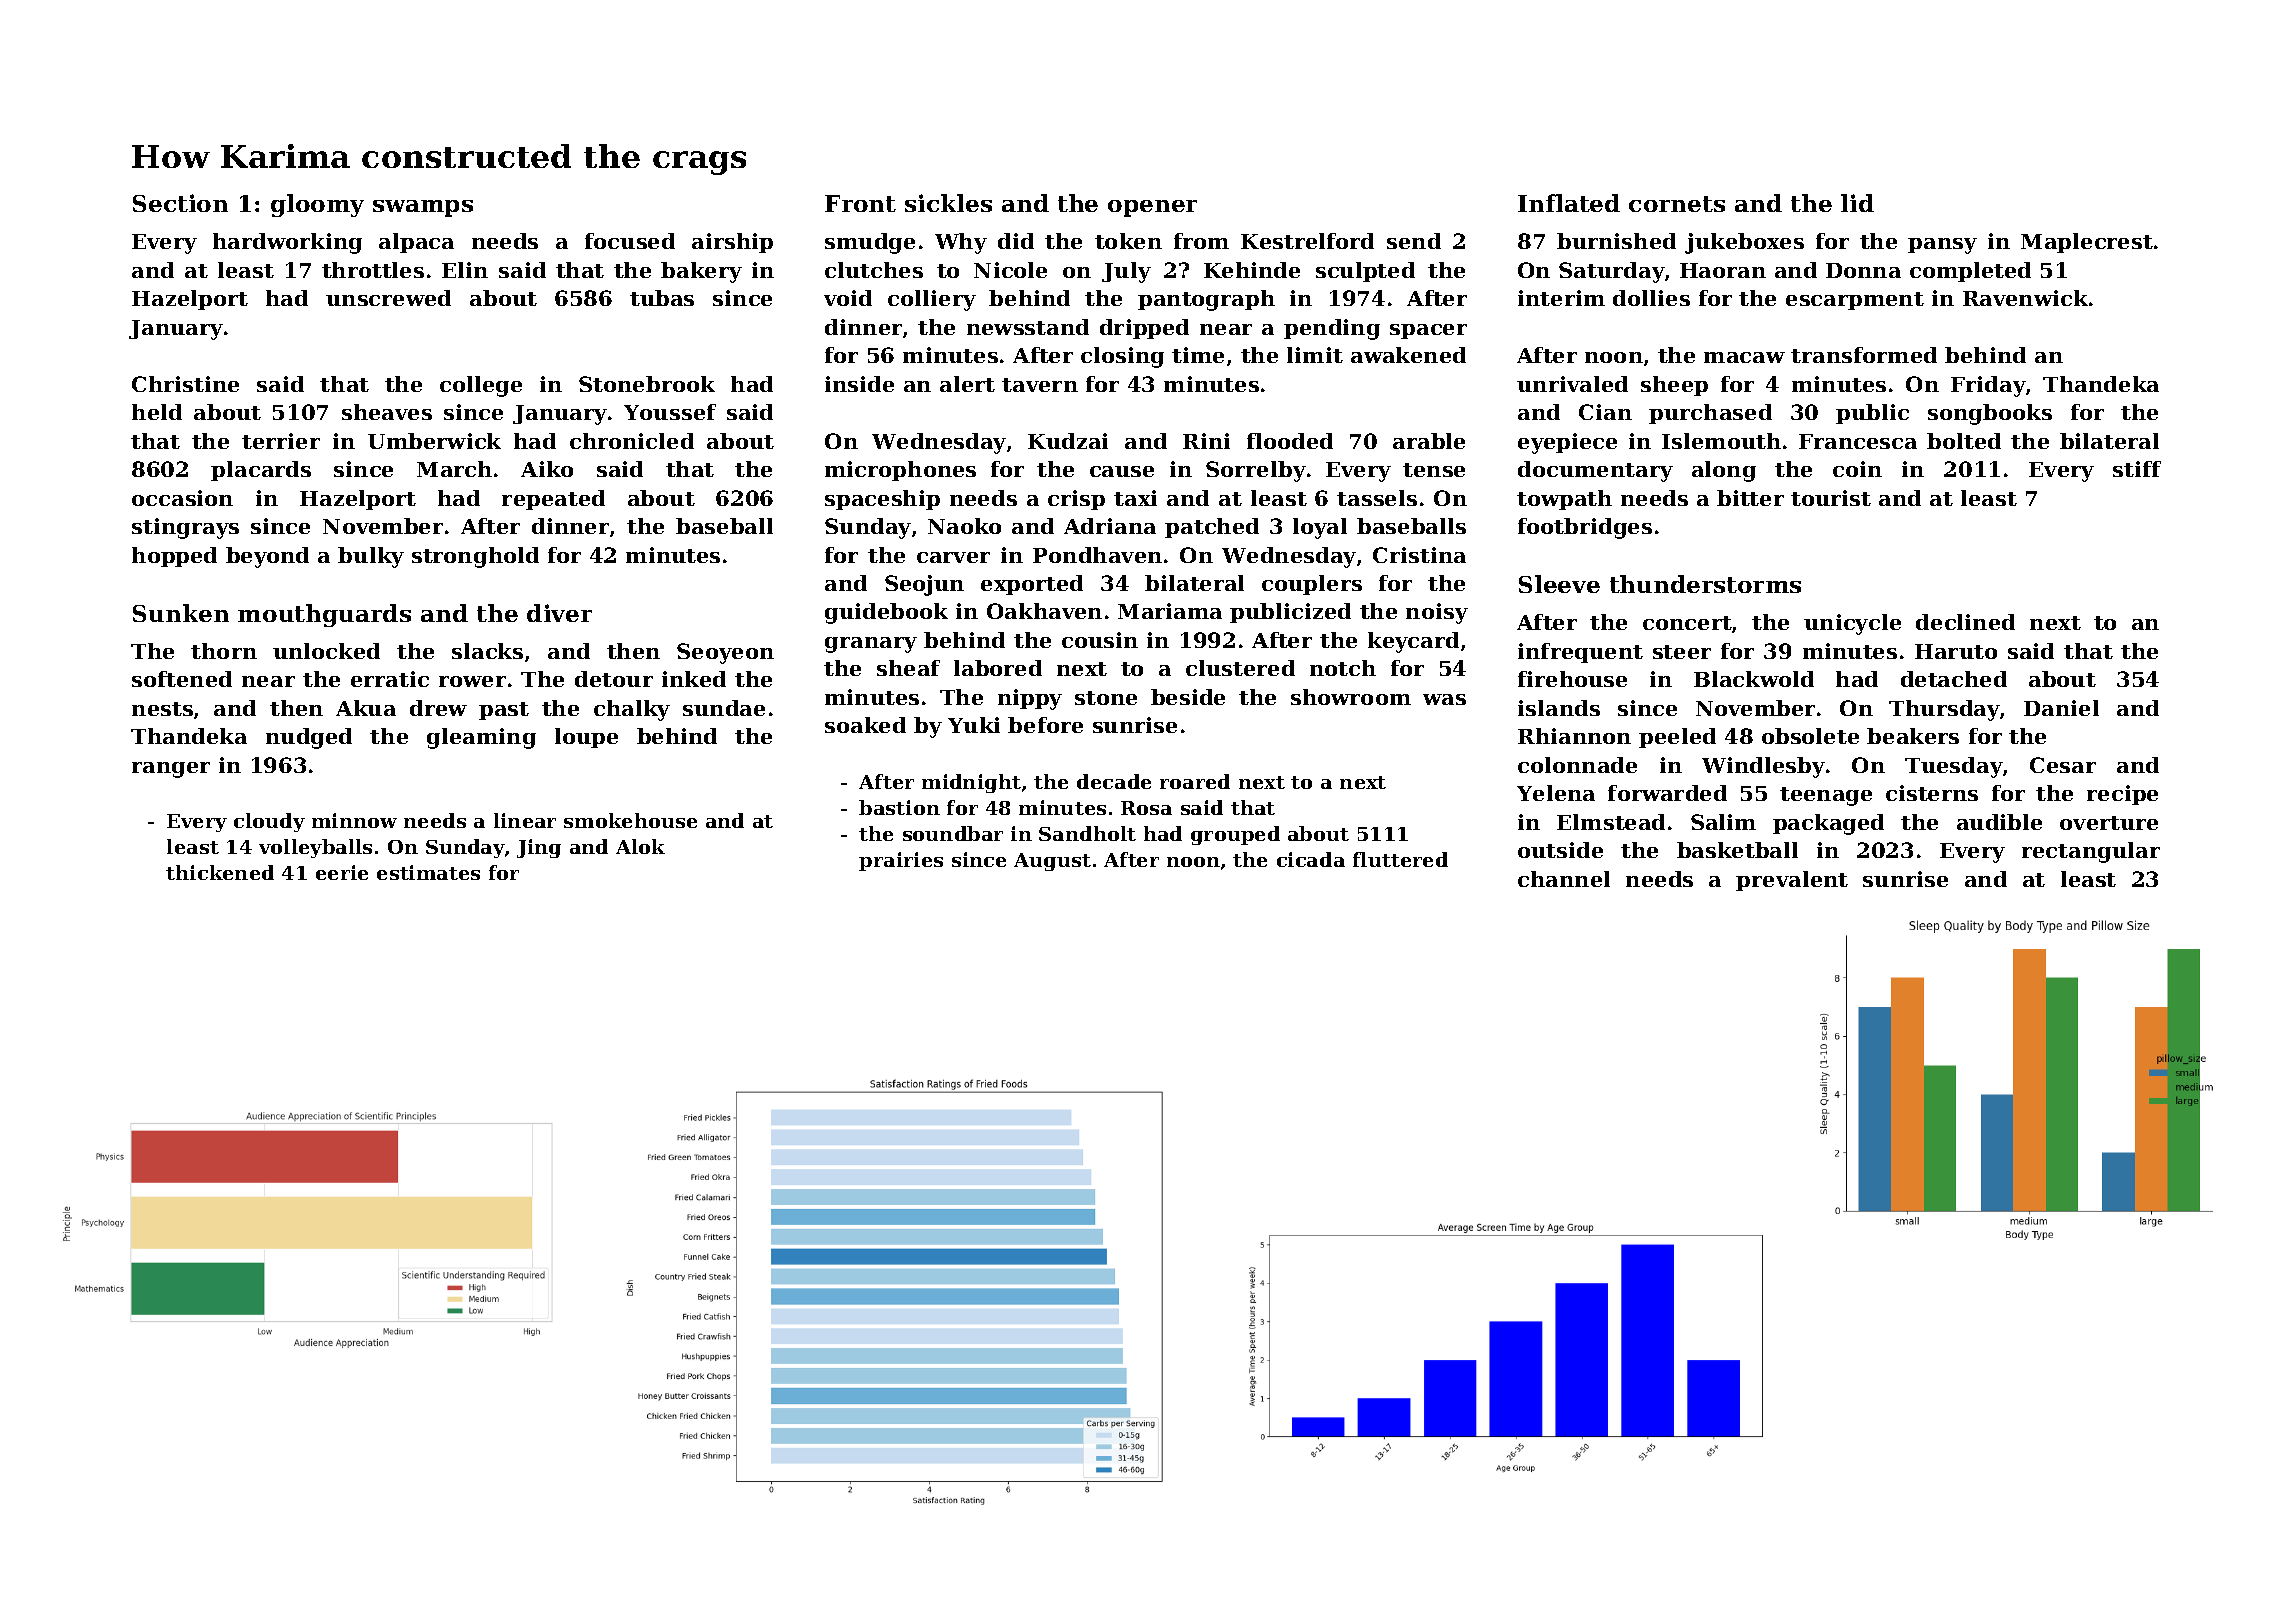 This page has width=2292, height=1620. I want to click on tourist, so click(1831, 498).
